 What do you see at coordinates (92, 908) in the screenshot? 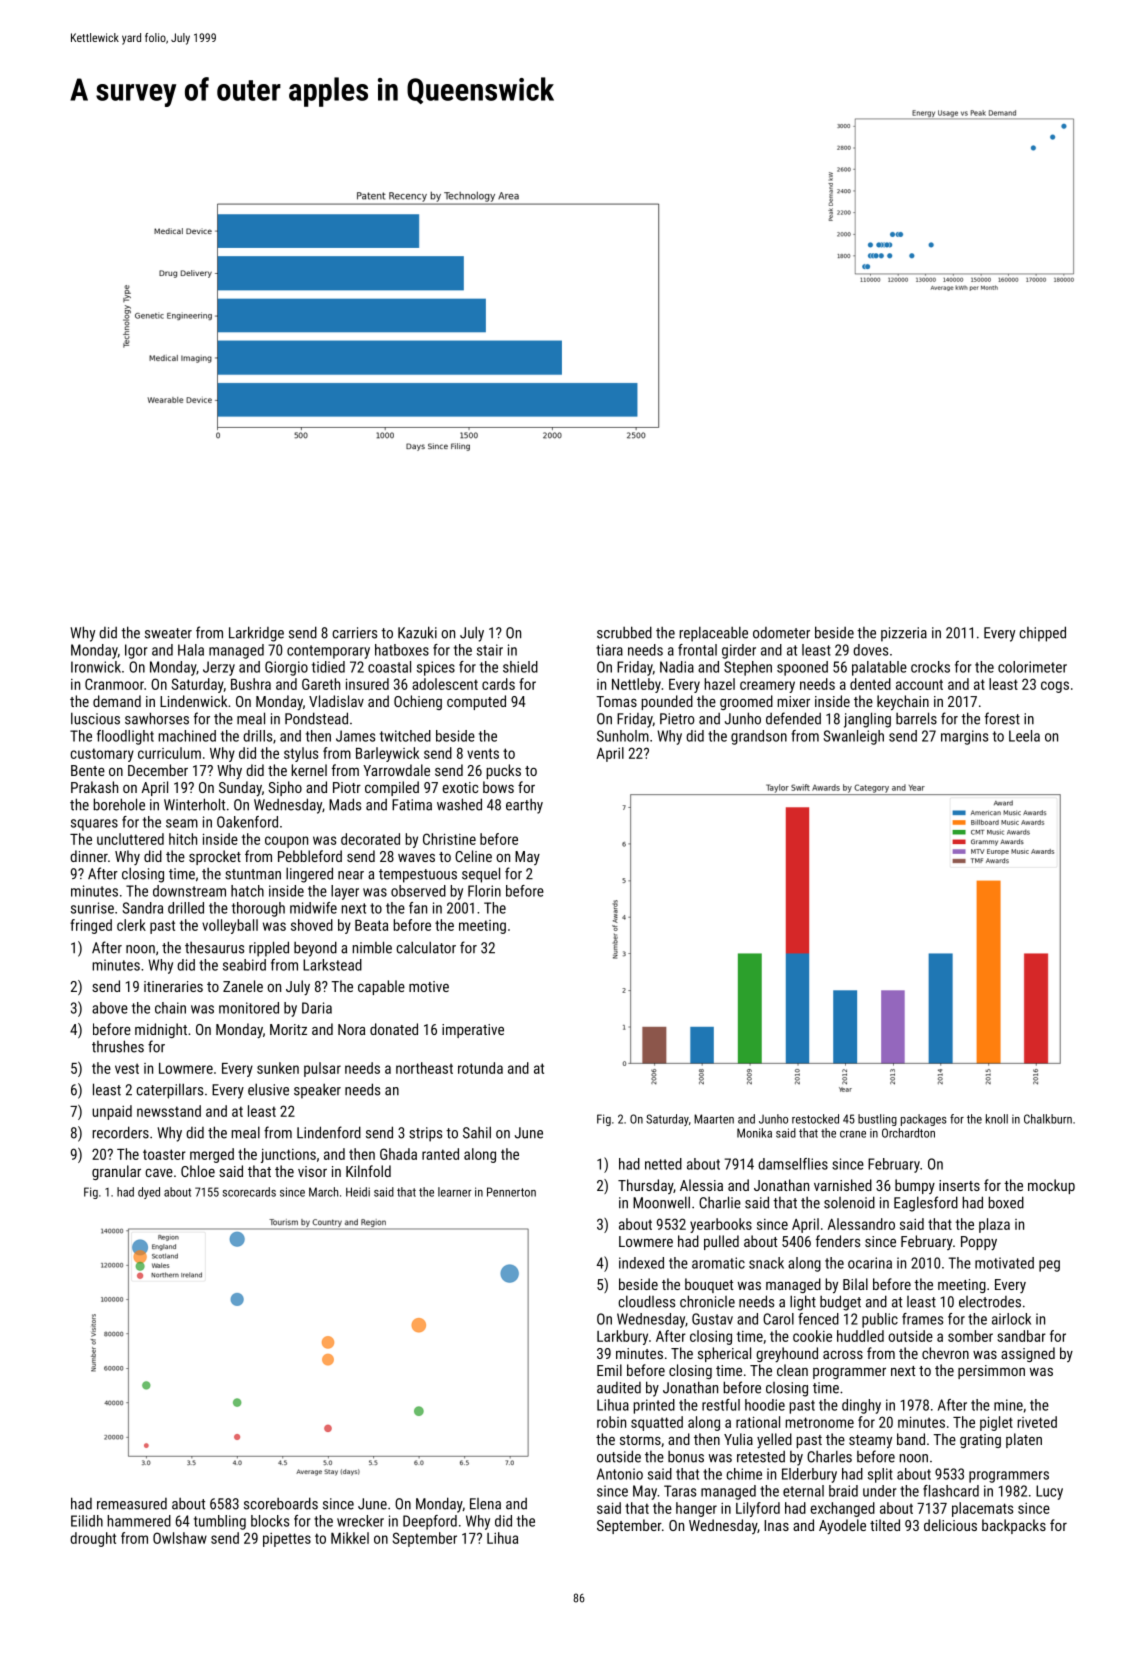
I see `sunrise` at bounding box center [92, 908].
